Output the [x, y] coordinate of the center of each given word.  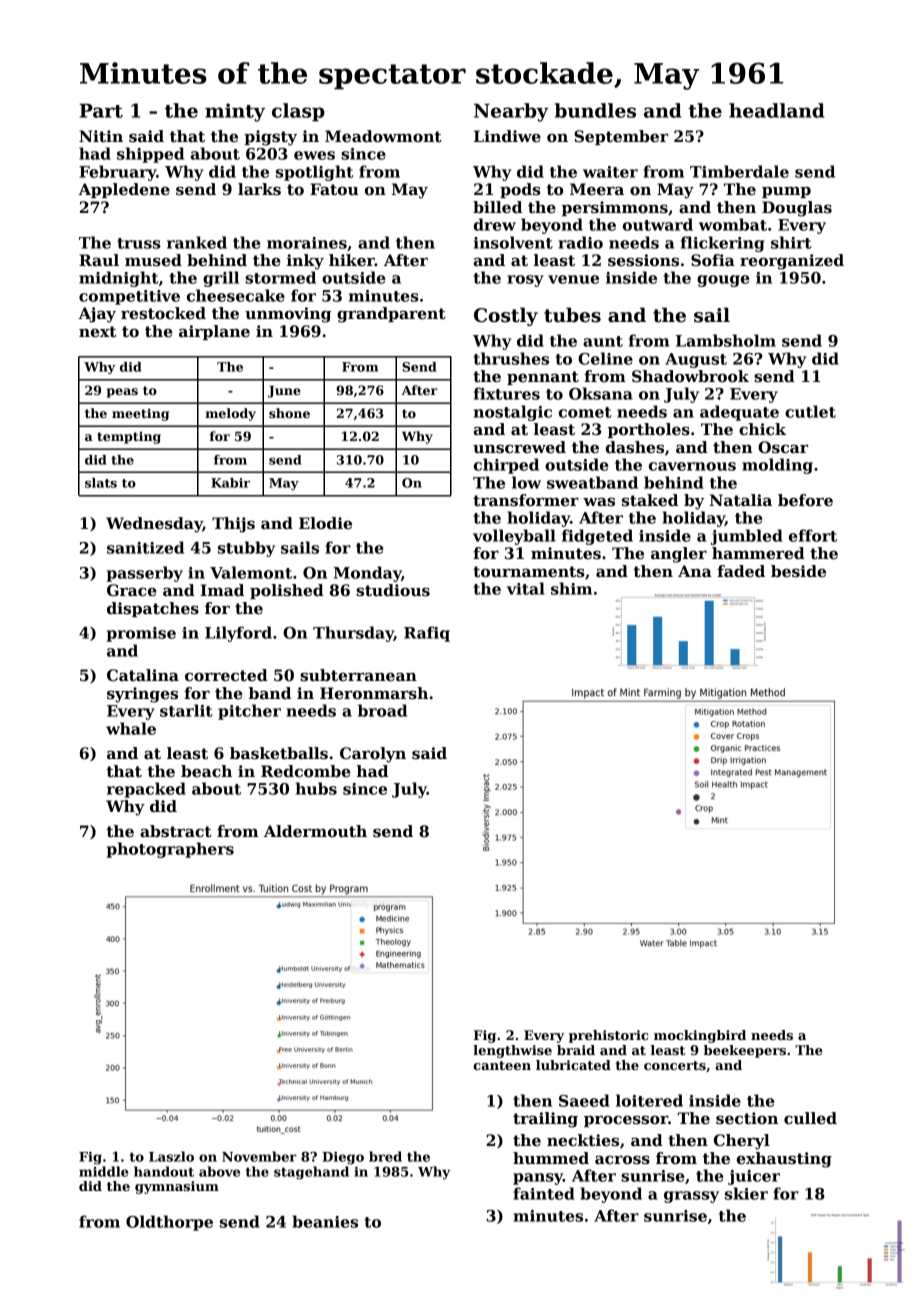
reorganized [792, 262]
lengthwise [512, 1051]
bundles [595, 110]
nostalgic [513, 413]
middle [104, 1171]
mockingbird [700, 1036]
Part [101, 111]
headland [777, 110]
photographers [170, 850]
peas [122, 393]
